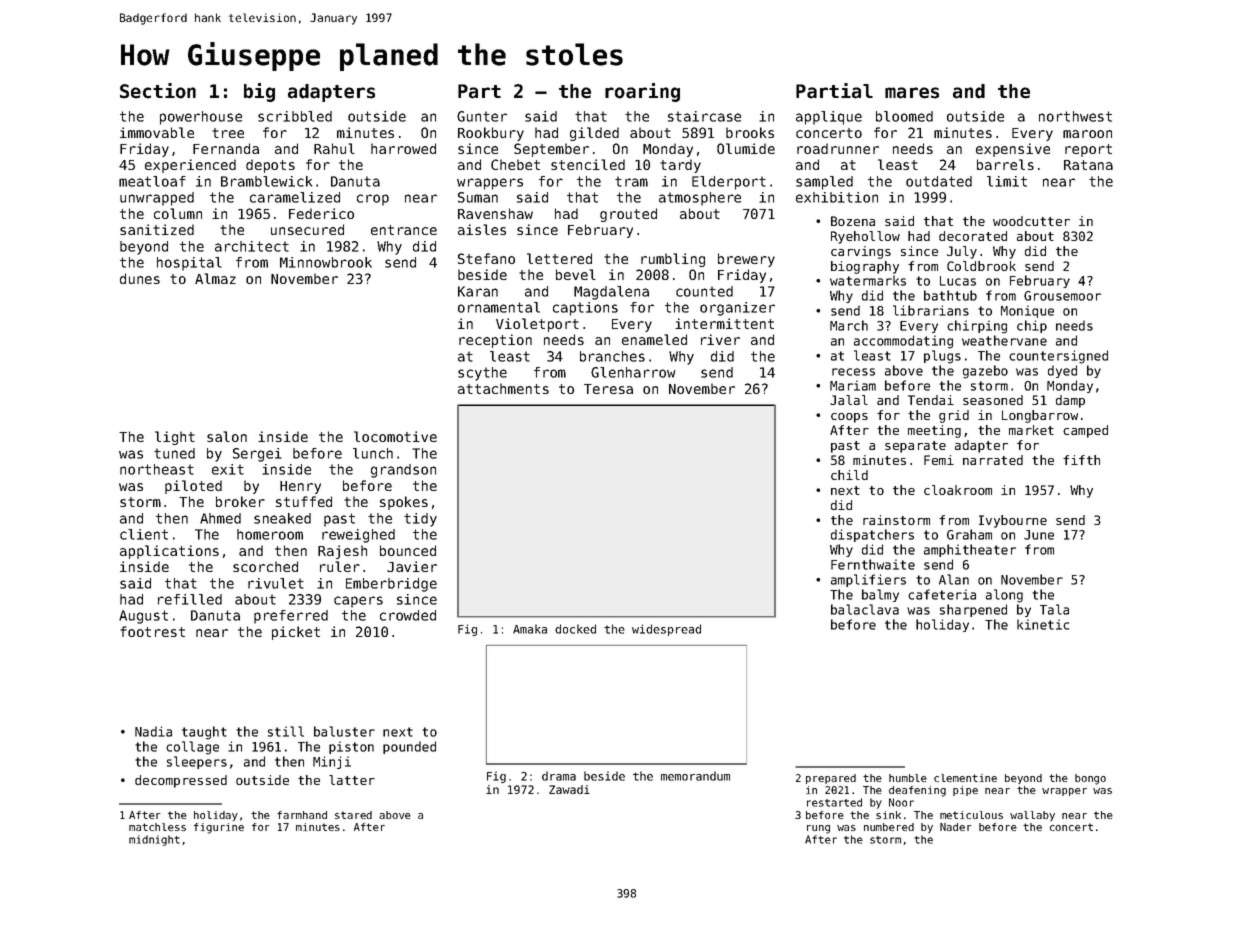  Describe the element at coordinates (420, 520) in the image. I see `tidy` at that location.
